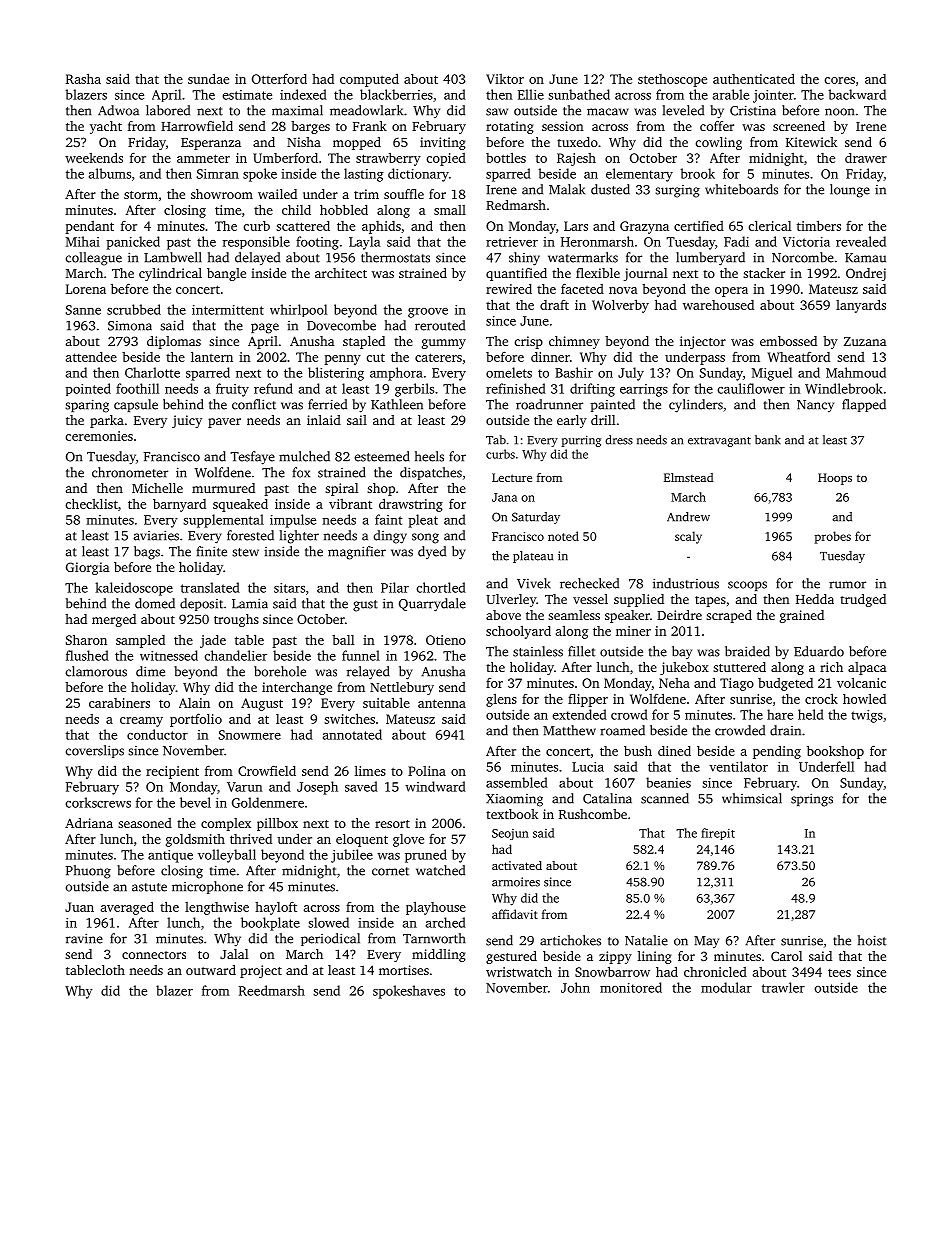 The width and height of the screenshot is (952, 1233). What do you see at coordinates (395, 257) in the screenshot?
I see `thermostats` at bounding box center [395, 257].
